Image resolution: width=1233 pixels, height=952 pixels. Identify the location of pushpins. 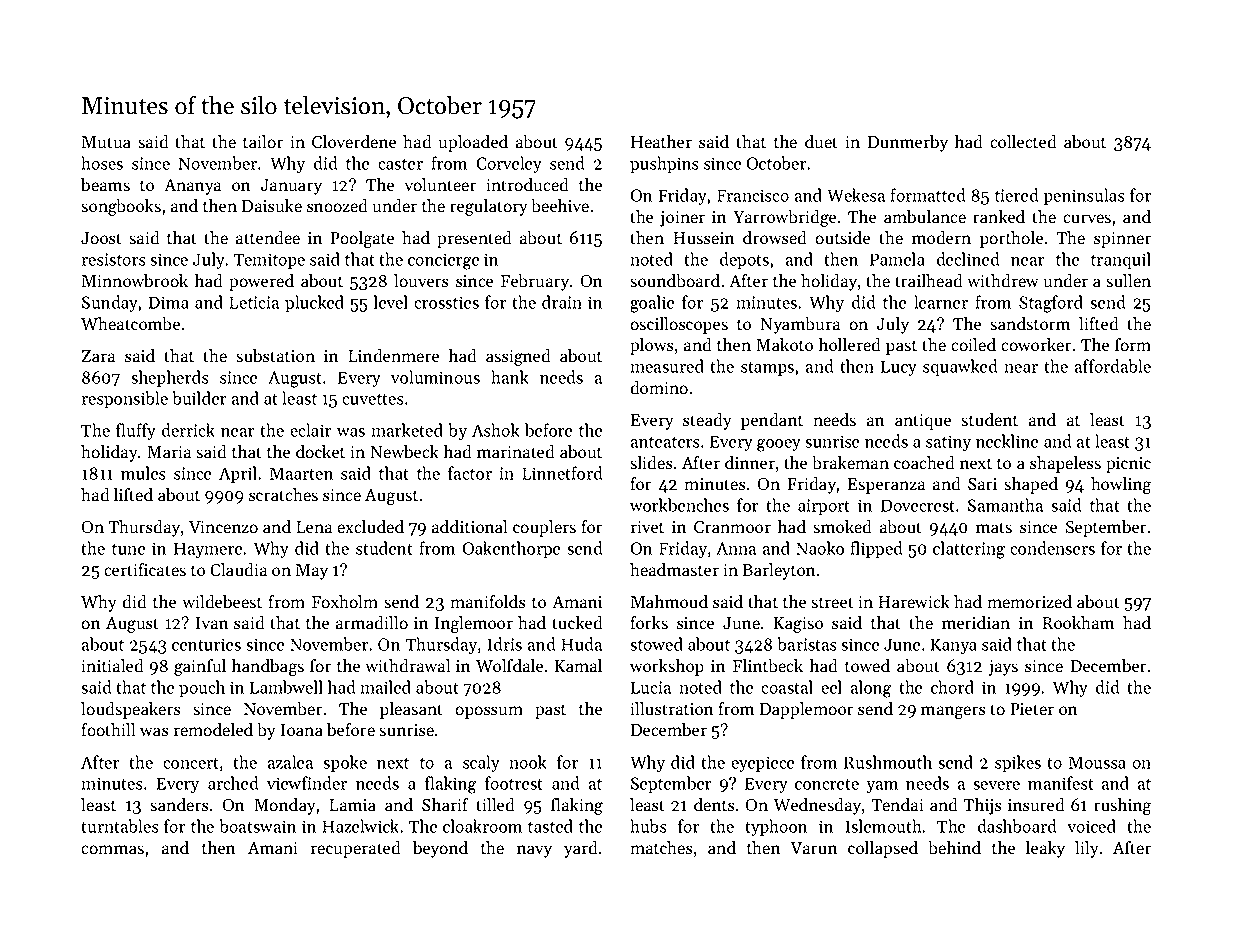
(664, 164).
